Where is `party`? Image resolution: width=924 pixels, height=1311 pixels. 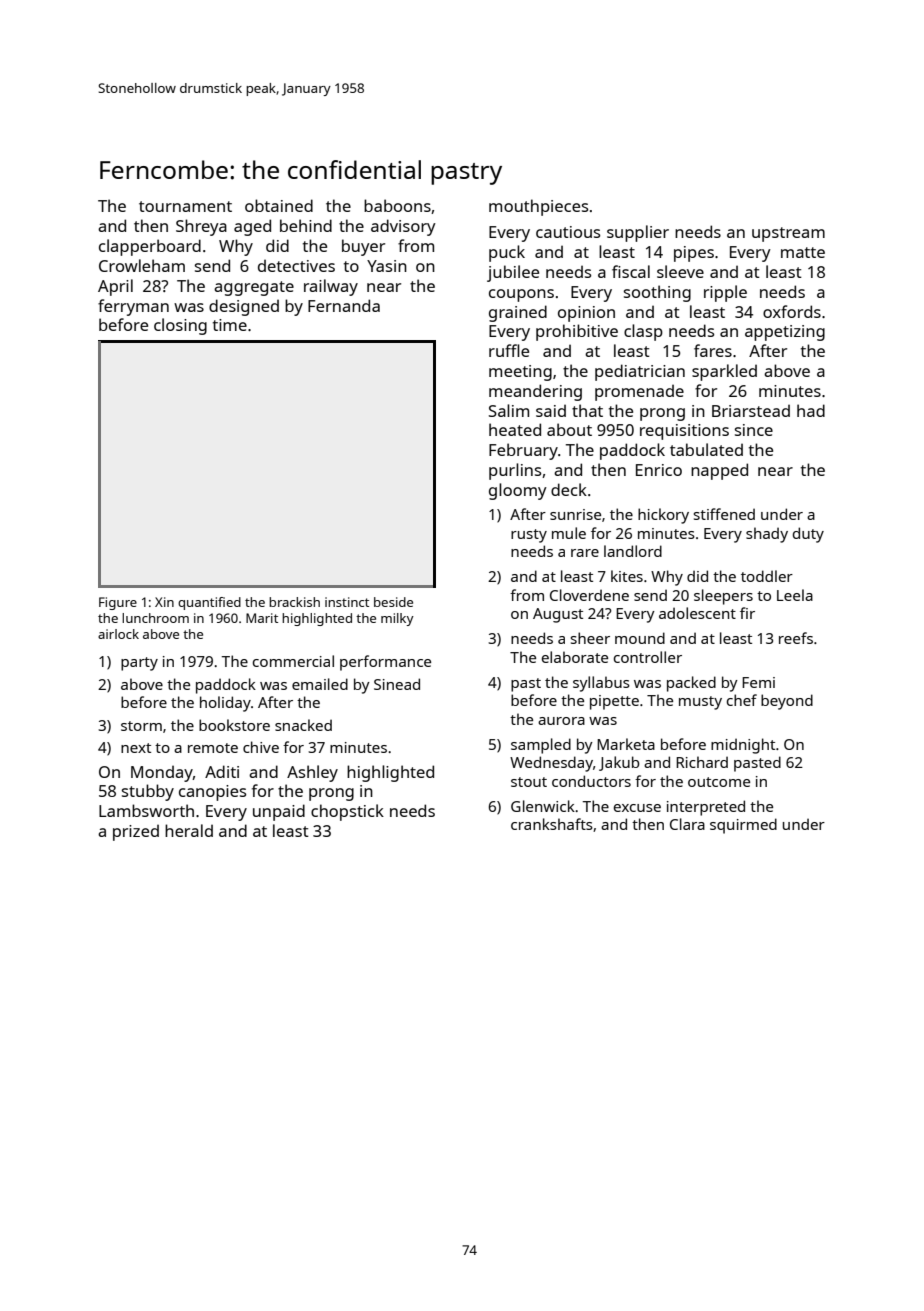 party is located at coordinates (139, 664).
